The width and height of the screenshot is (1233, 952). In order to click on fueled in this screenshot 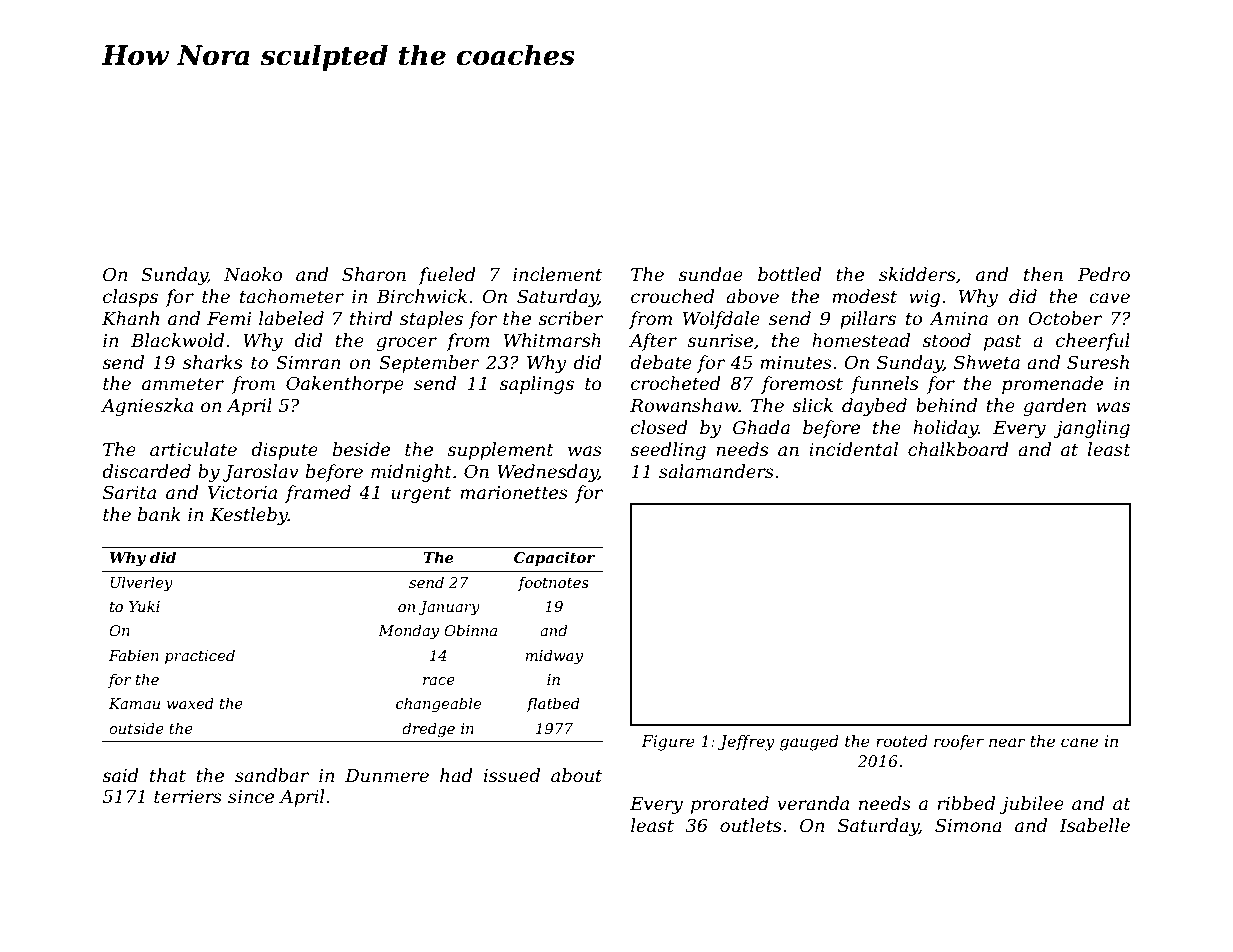, I will do `click(447, 276)`.
